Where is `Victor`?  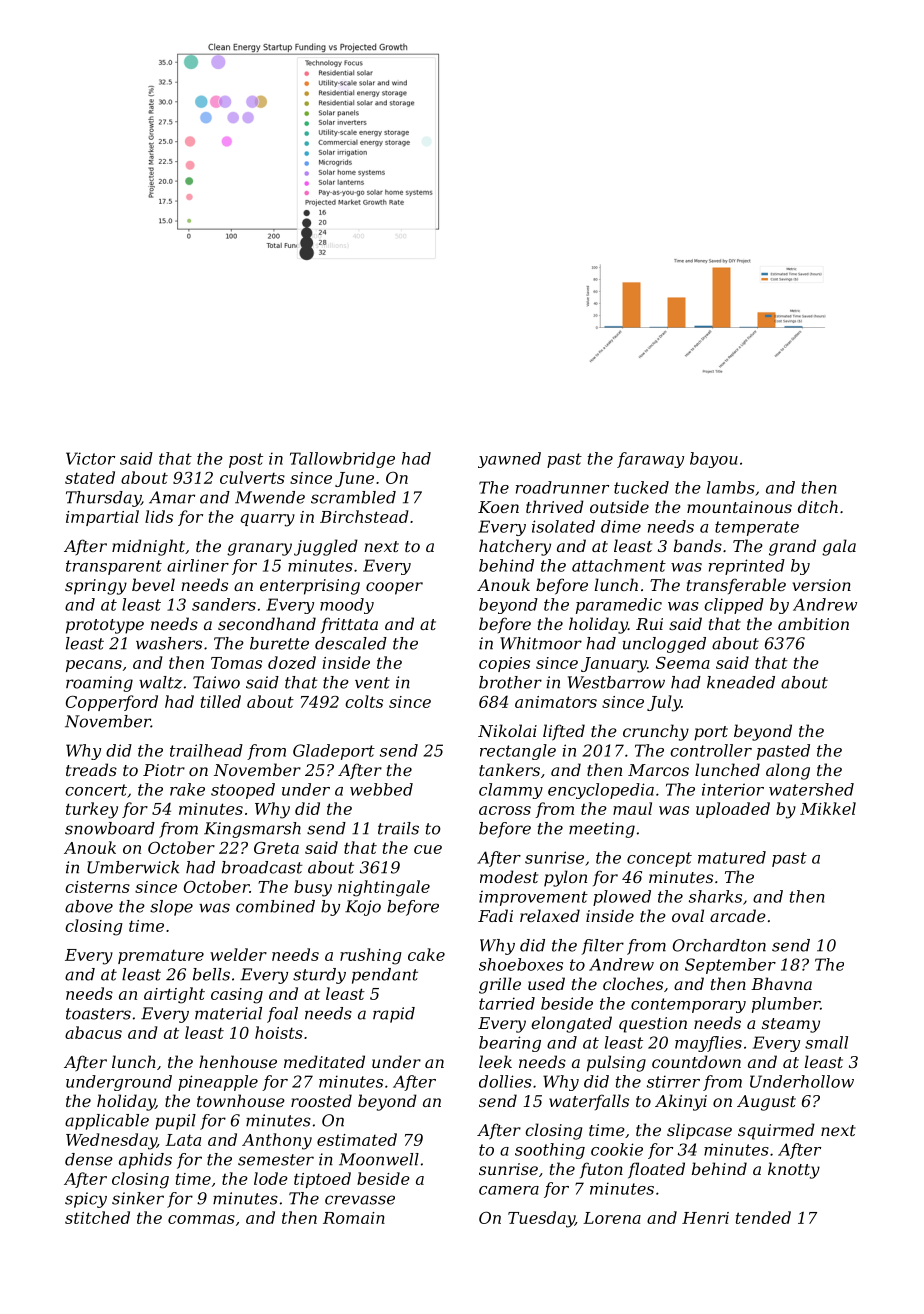 Victor is located at coordinates (90, 458).
